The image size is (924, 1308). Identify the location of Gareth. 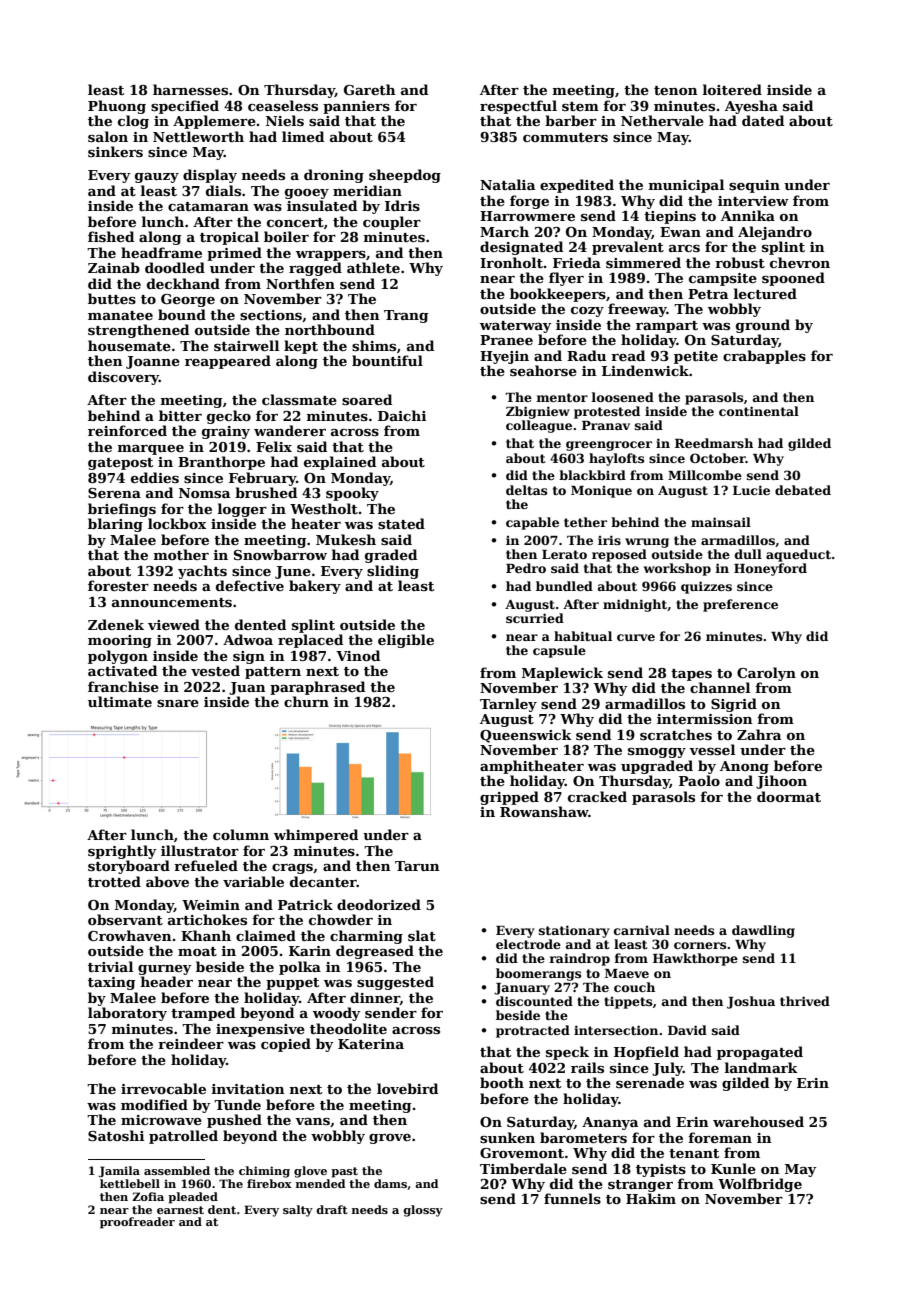
(370, 89).
